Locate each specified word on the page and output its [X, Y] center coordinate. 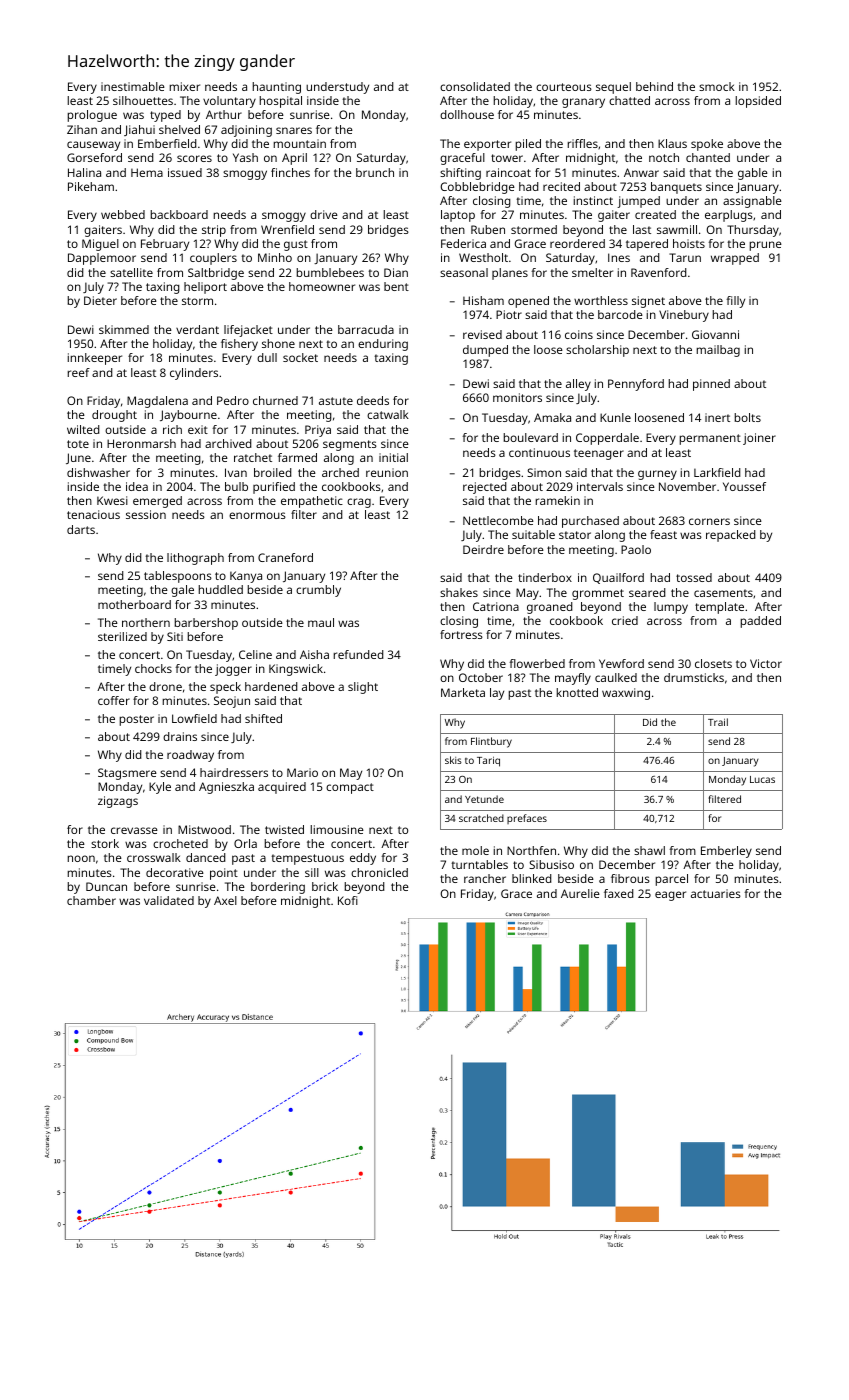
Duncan [106, 886]
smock [717, 86]
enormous [257, 515]
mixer [184, 86]
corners [709, 521]
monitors [517, 397]
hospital [280, 102]
